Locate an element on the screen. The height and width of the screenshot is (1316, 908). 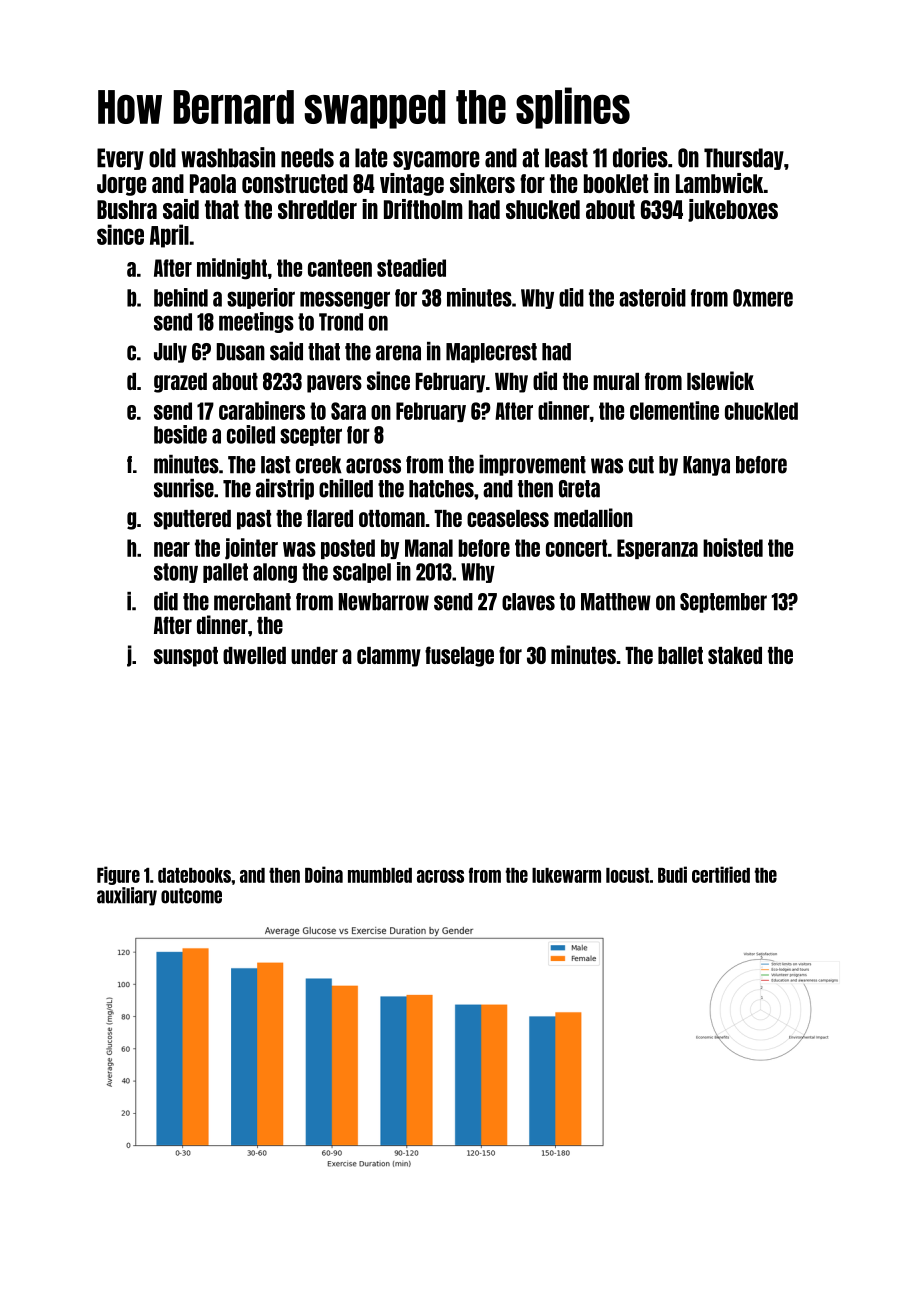
vintage is located at coordinates (412, 184).
